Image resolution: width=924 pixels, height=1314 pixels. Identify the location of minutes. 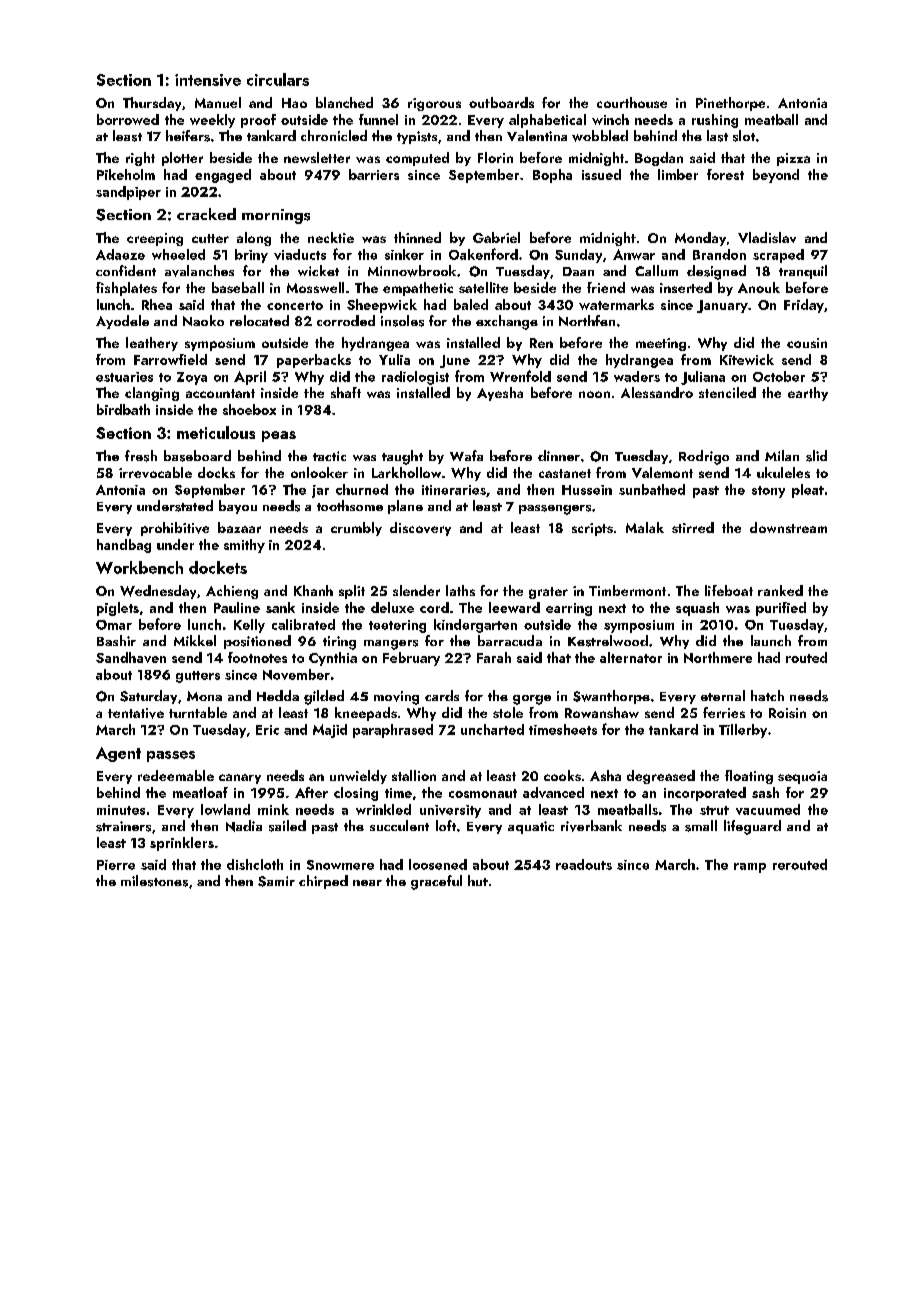
(121, 810).
